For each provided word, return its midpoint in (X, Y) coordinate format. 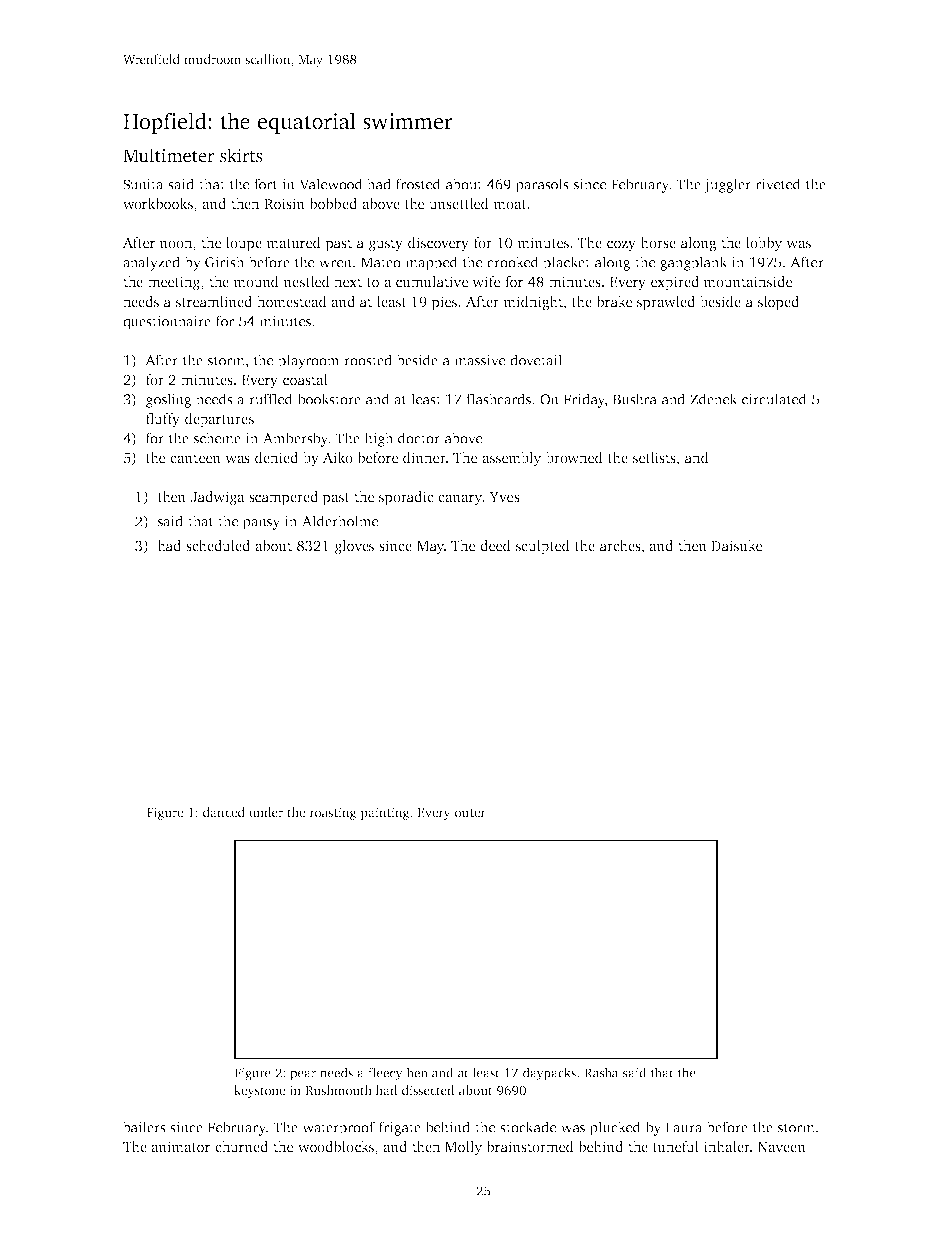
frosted (418, 184)
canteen (195, 458)
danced (224, 812)
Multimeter (168, 155)
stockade (528, 1127)
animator (180, 1146)
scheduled (218, 545)
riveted (778, 184)
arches (620, 545)
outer (470, 813)
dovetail (536, 360)
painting (385, 813)
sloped (778, 303)
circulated (774, 399)
